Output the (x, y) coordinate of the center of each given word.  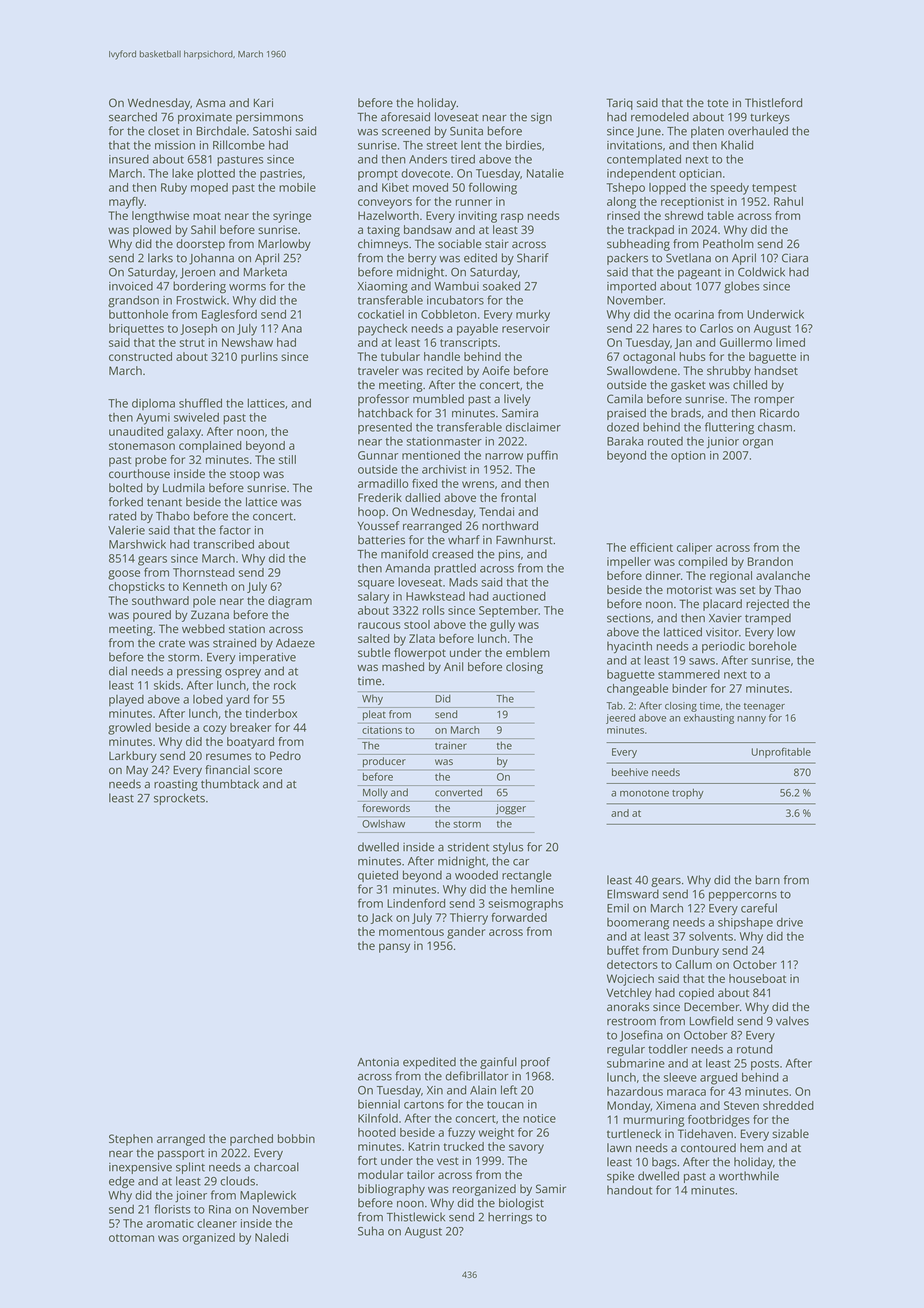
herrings (510, 1218)
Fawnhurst (524, 540)
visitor (722, 632)
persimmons (269, 118)
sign (541, 118)
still (287, 459)
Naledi (271, 1237)
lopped (667, 189)
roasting (176, 785)
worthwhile (749, 1176)
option (688, 457)
